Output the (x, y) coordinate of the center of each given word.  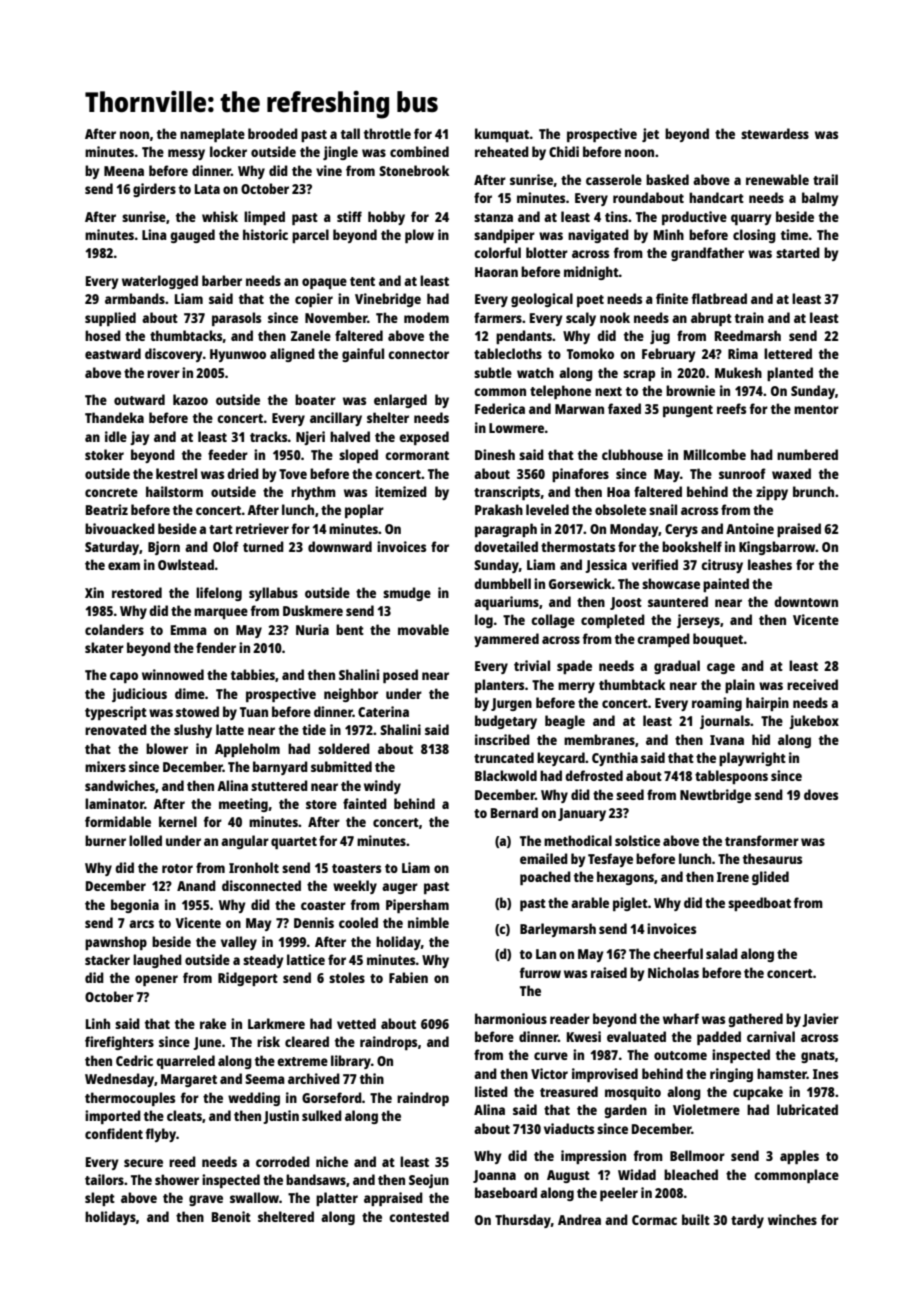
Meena (124, 171)
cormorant (417, 455)
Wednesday (119, 1080)
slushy (193, 731)
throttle (387, 133)
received (812, 684)
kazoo (190, 399)
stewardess (775, 133)
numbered (807, 454)
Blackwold (506, 775)
